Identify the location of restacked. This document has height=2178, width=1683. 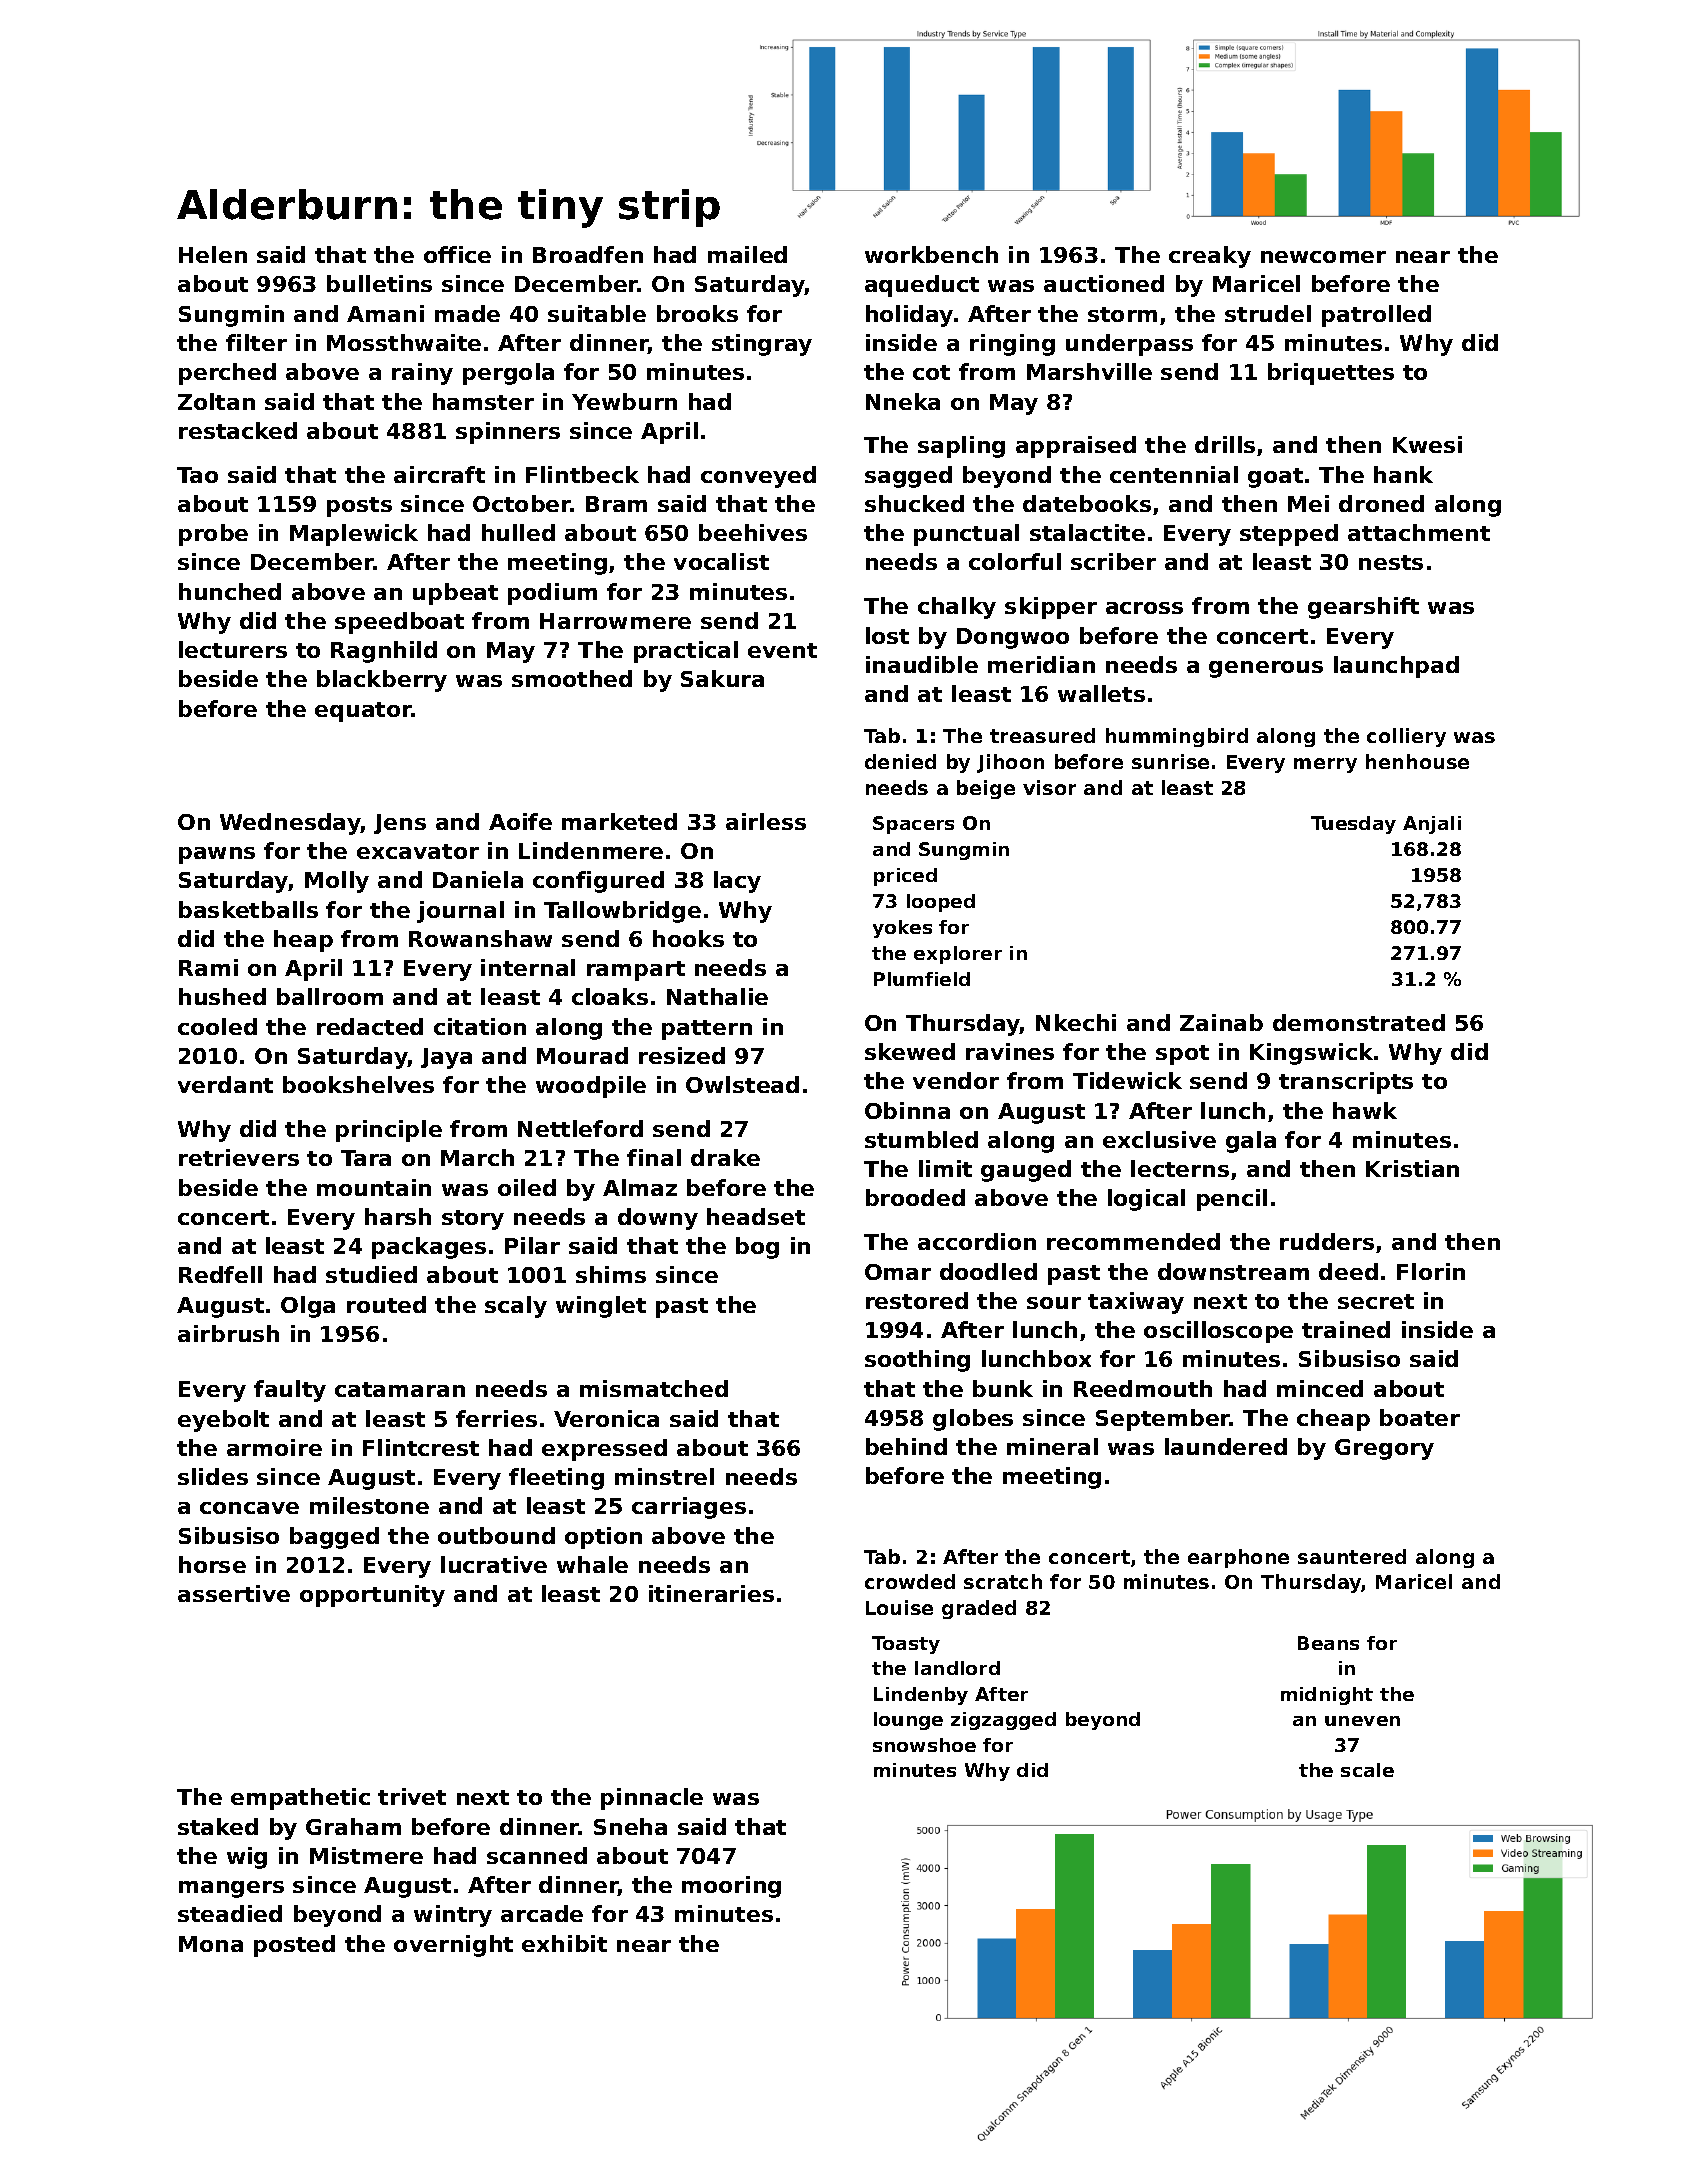
(238, 430).
